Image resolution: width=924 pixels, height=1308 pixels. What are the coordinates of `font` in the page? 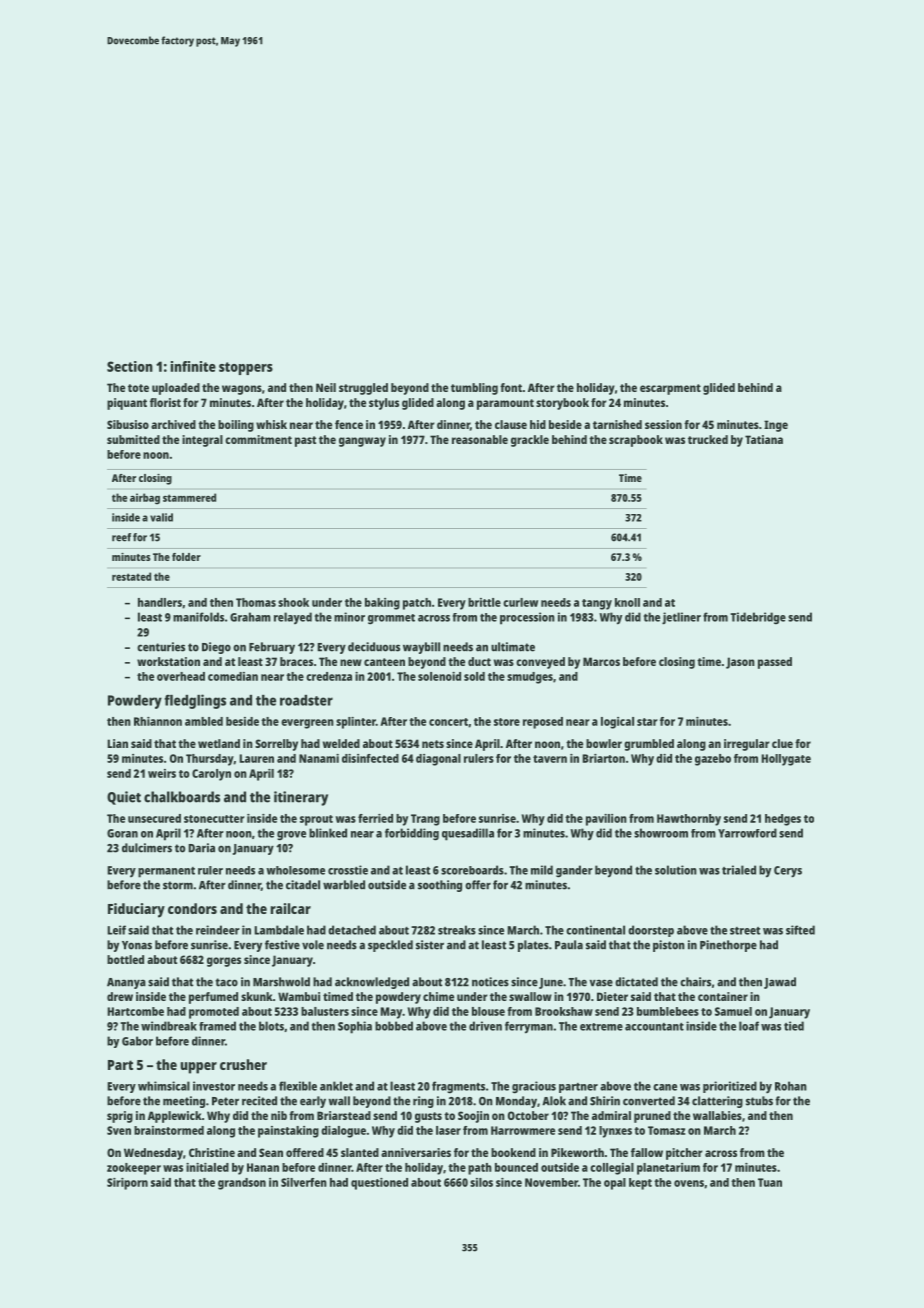 It's located at (511, 387).
